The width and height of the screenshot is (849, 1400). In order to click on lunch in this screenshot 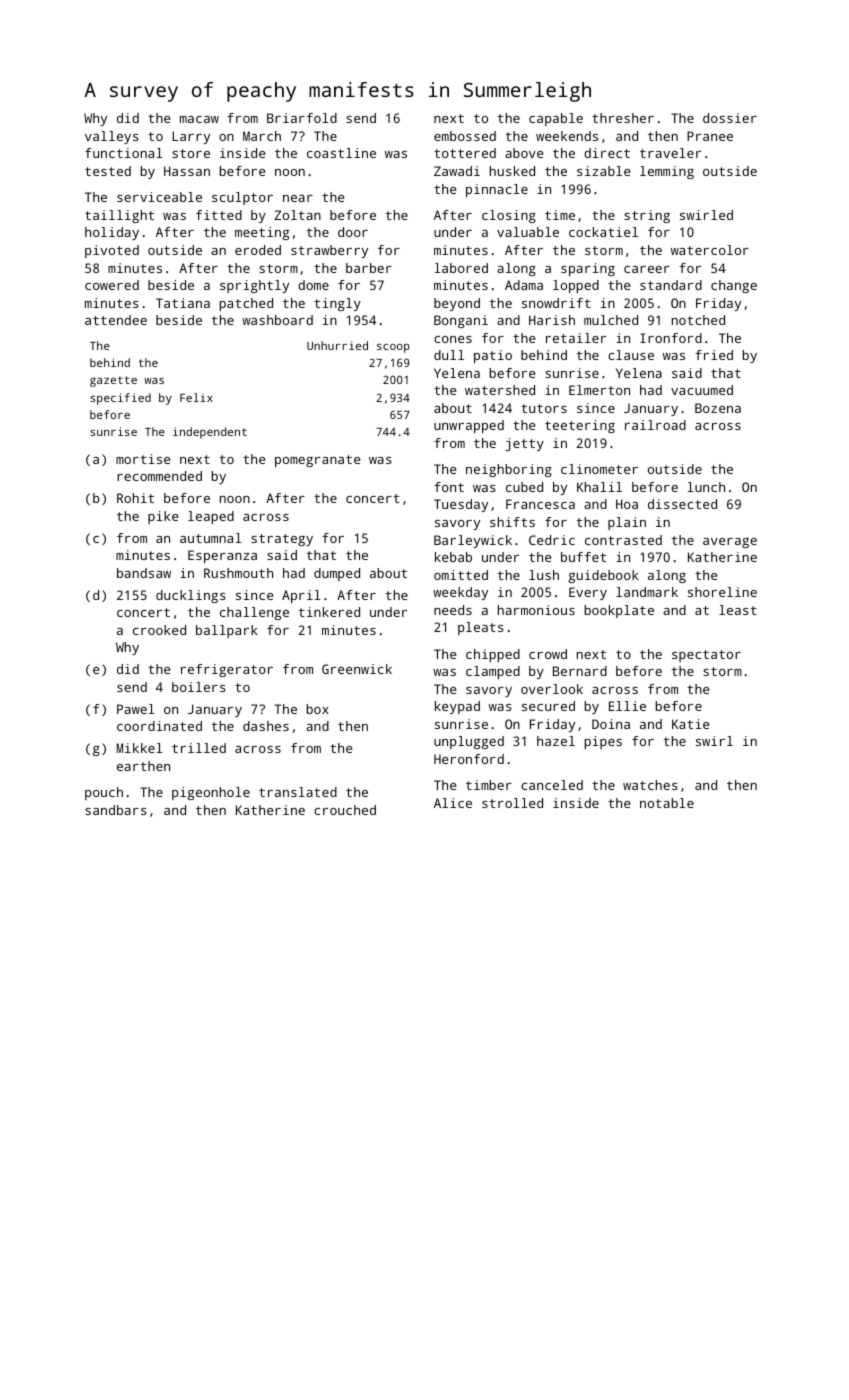, I will do `click(706, 487)`.
